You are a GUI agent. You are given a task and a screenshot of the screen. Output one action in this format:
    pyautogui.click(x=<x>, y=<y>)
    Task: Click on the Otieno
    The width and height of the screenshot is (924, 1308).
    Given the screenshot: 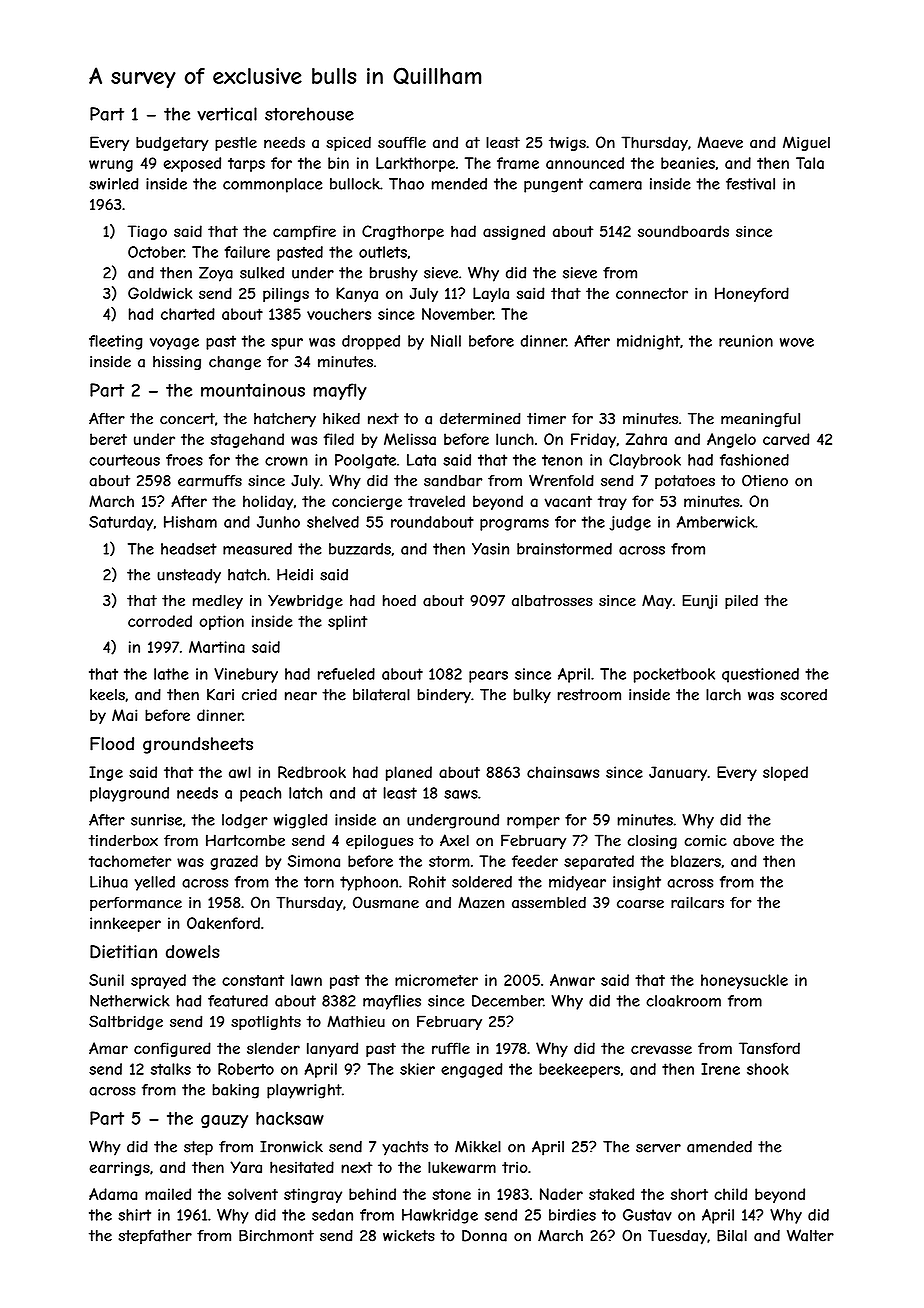 What is the action you would take?
    pyautogui.click(x=765, y=480)
